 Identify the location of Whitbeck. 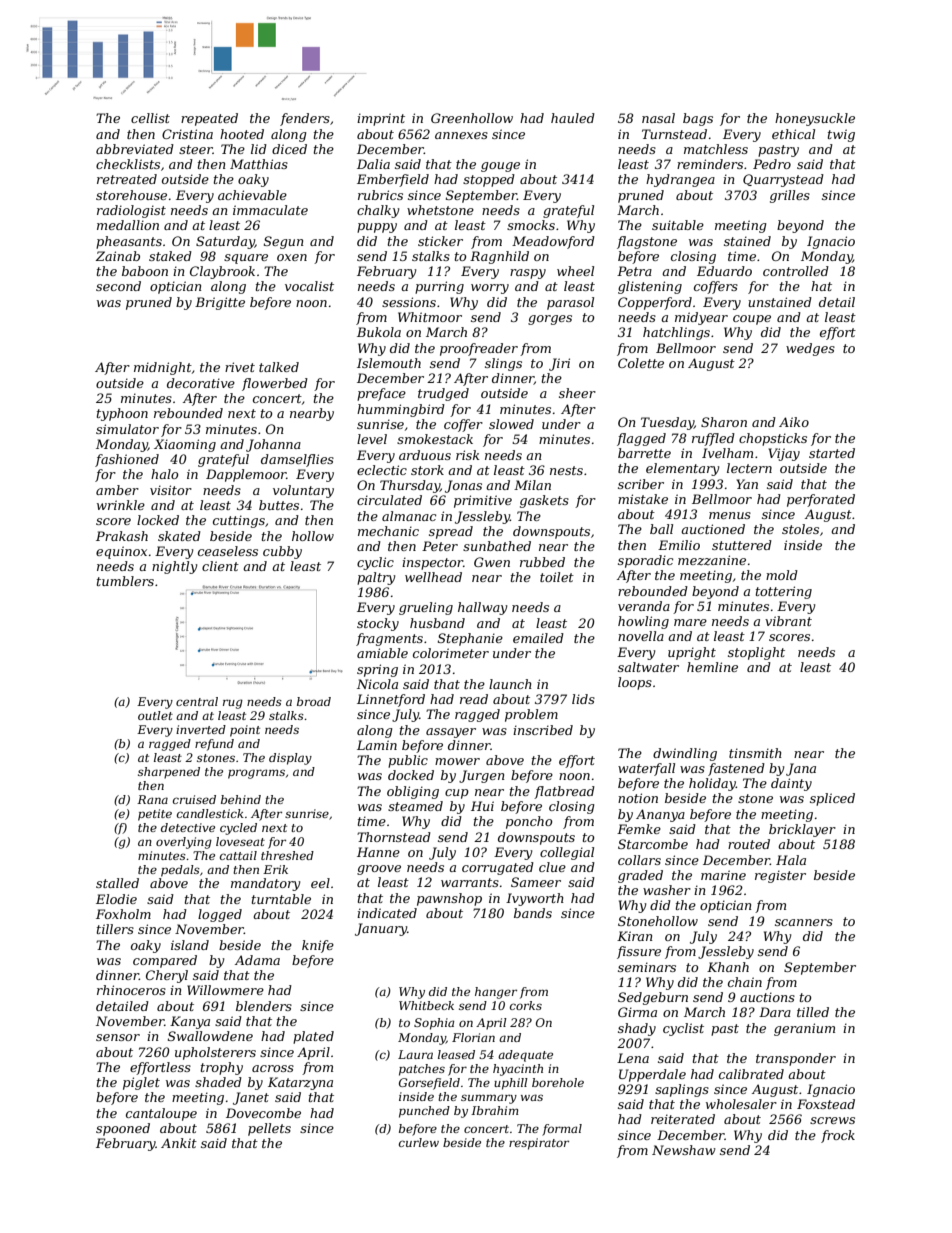
(426, 1005).
